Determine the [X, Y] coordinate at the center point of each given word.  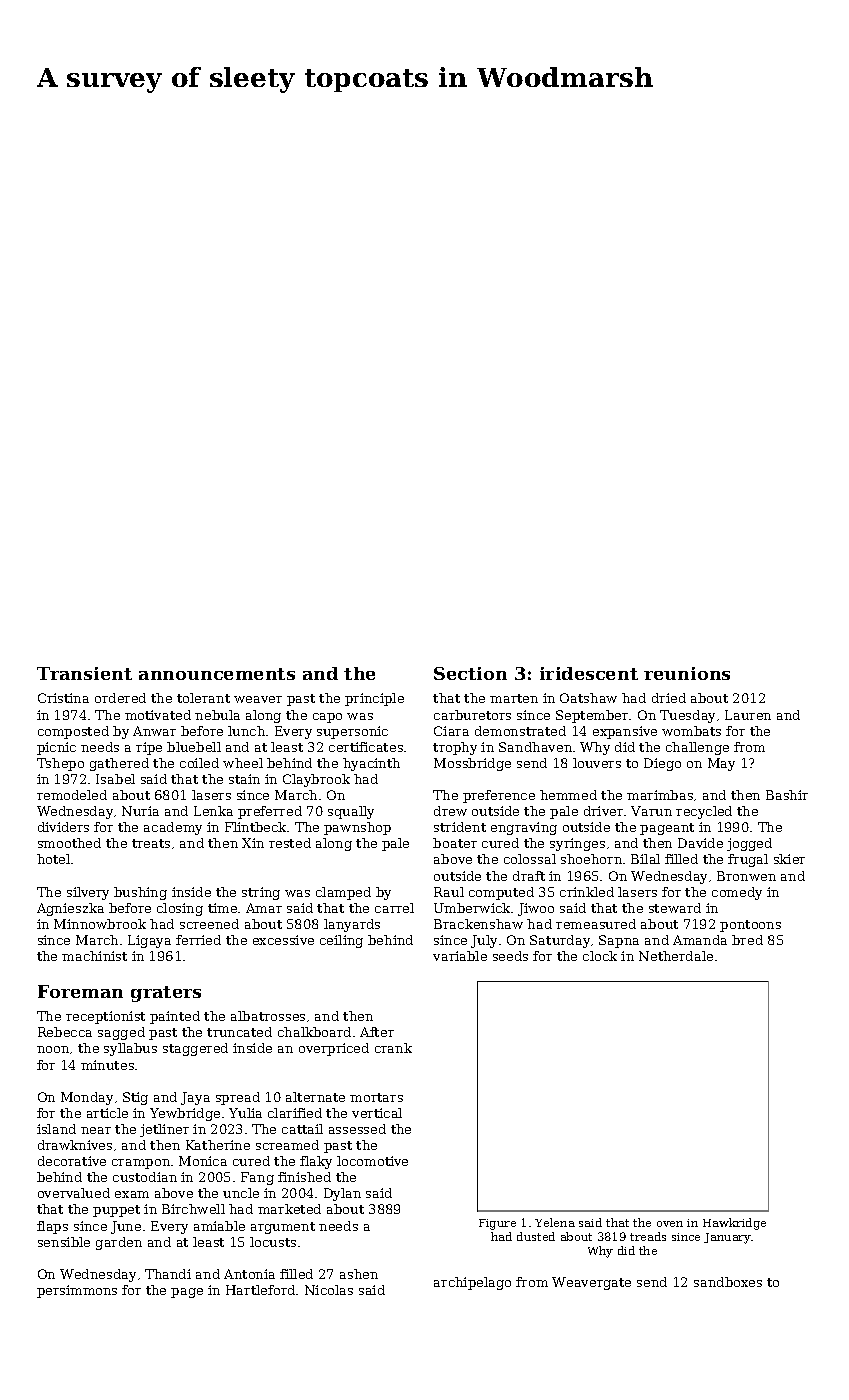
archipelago [472, 1283]
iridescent [589, 673]
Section [470, 673]
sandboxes [728, 1282]
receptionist [105, 1017]
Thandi [168, 1274]
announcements [217, 674]
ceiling [341, 941]
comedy [737, 893]
